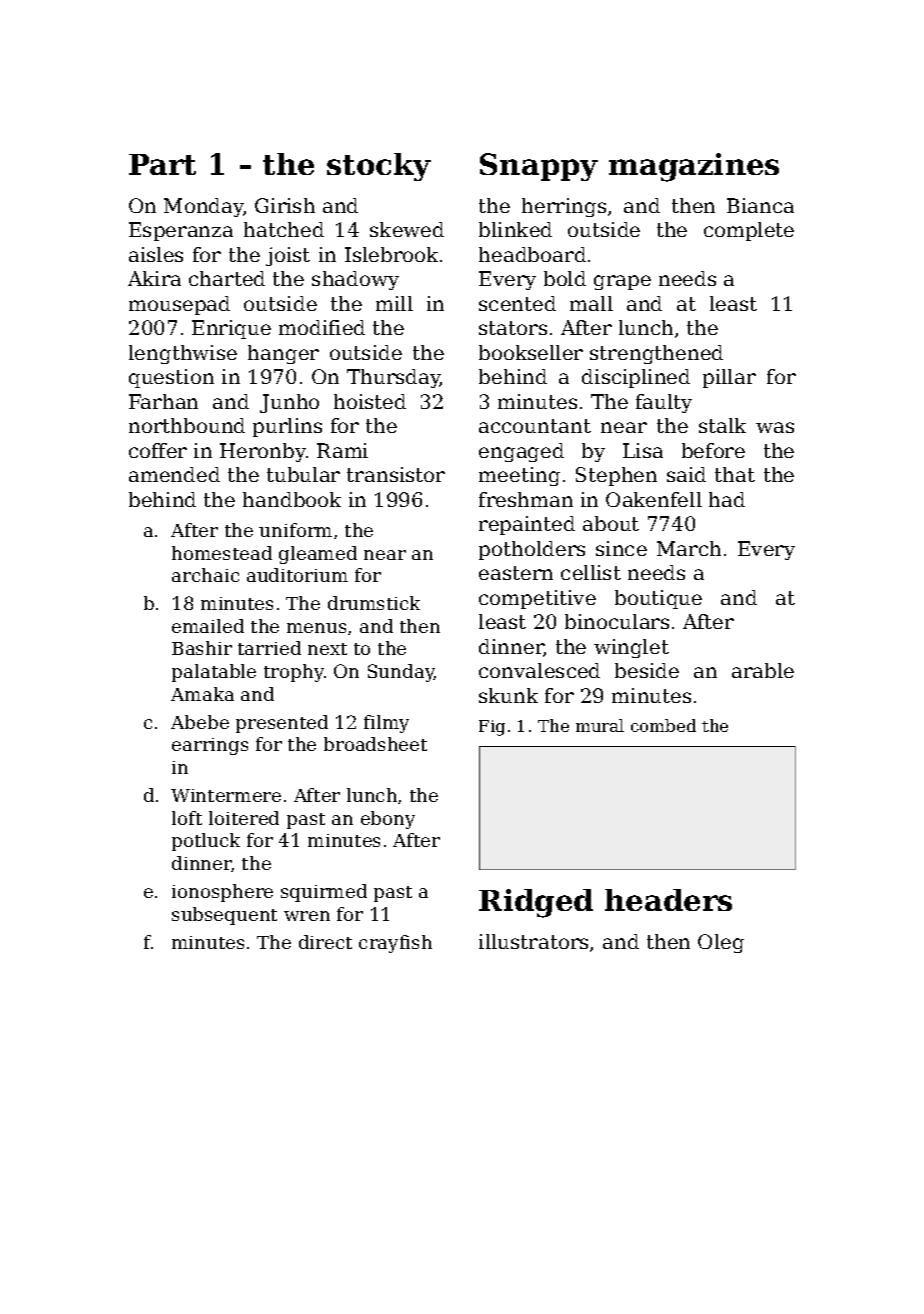 This screenshot has height=1314, width=924. What do you see at coordinates (749, 231) in the screenshot?
I see `complete` at bounding box center [749, 231].
